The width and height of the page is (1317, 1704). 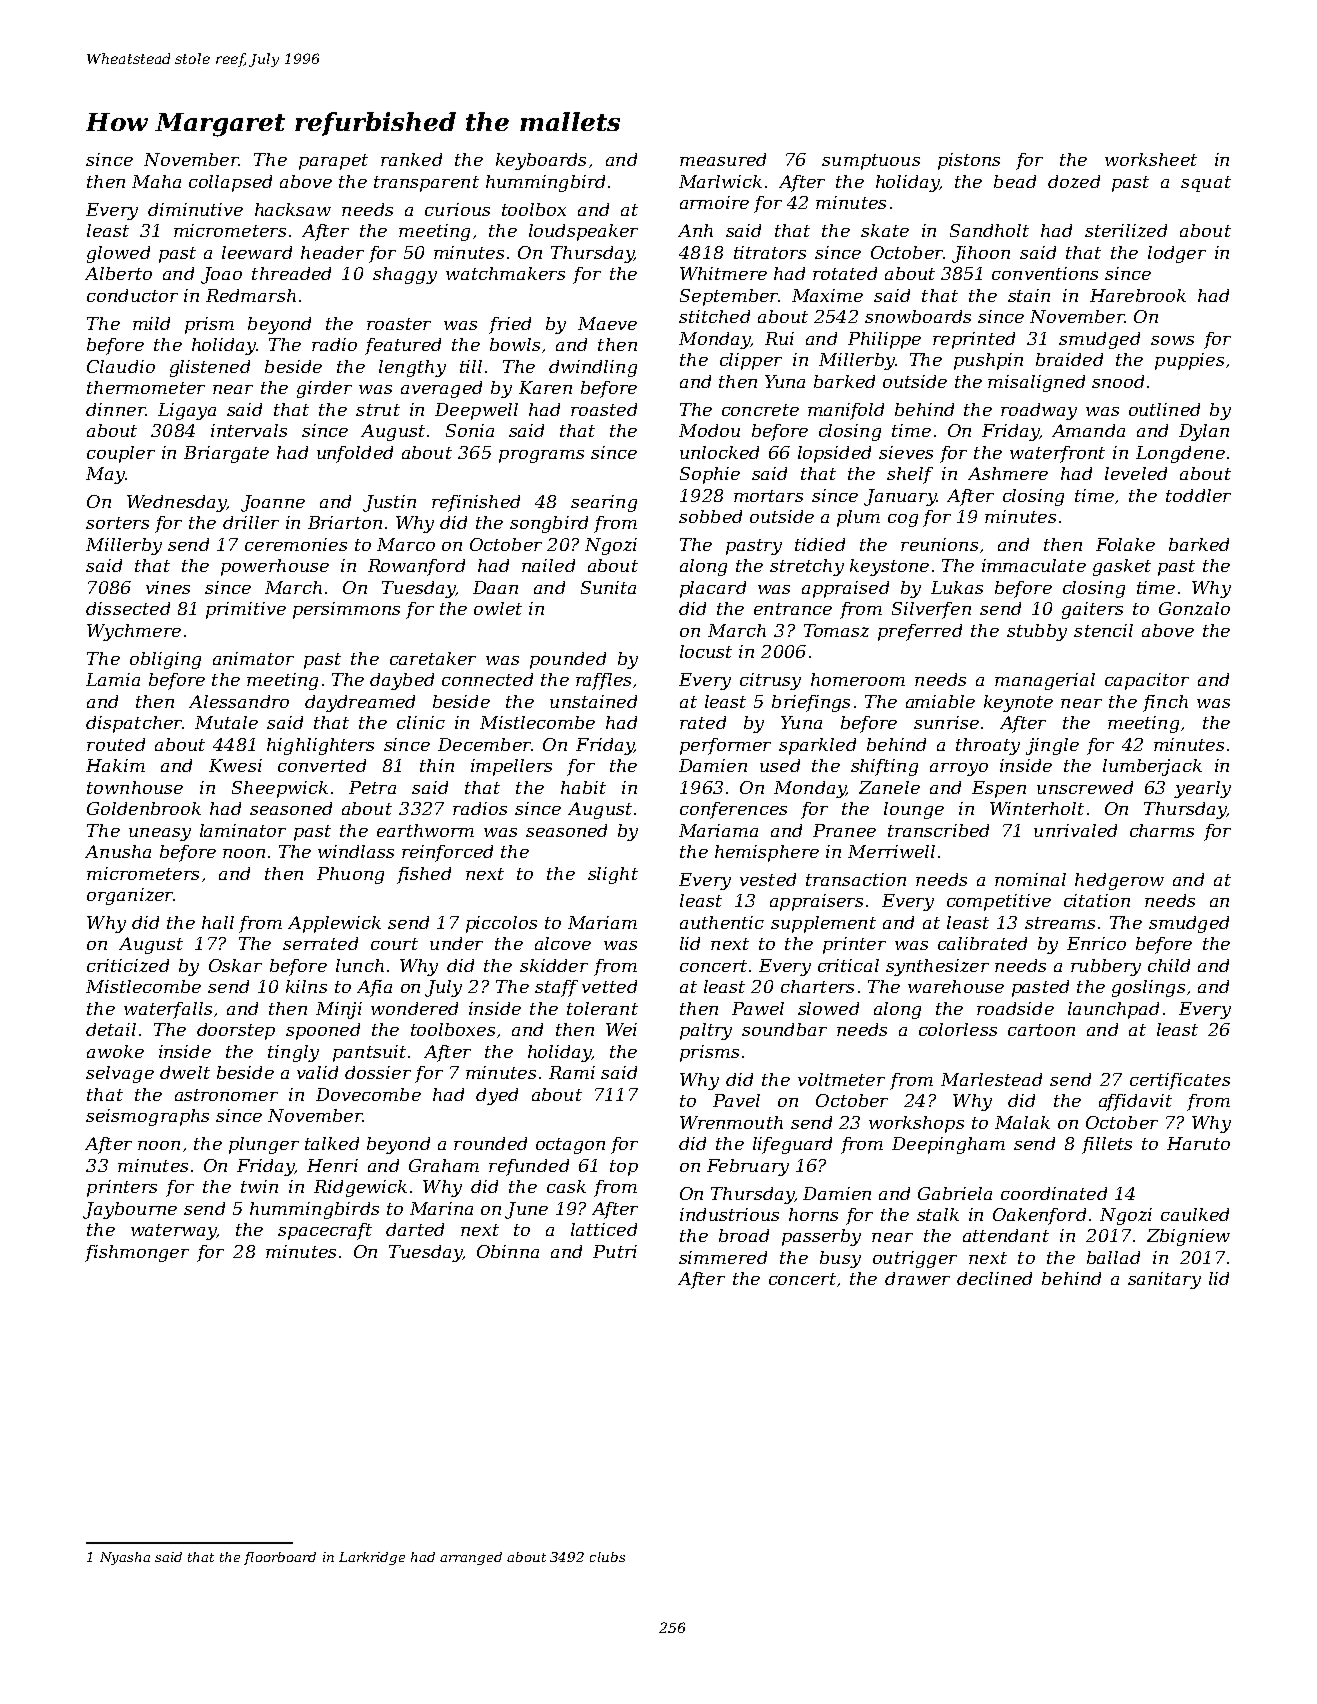 What do you see at coordinates (235, 765) in the page?
I see `Kwesi` at bounding box center [235, 765].
